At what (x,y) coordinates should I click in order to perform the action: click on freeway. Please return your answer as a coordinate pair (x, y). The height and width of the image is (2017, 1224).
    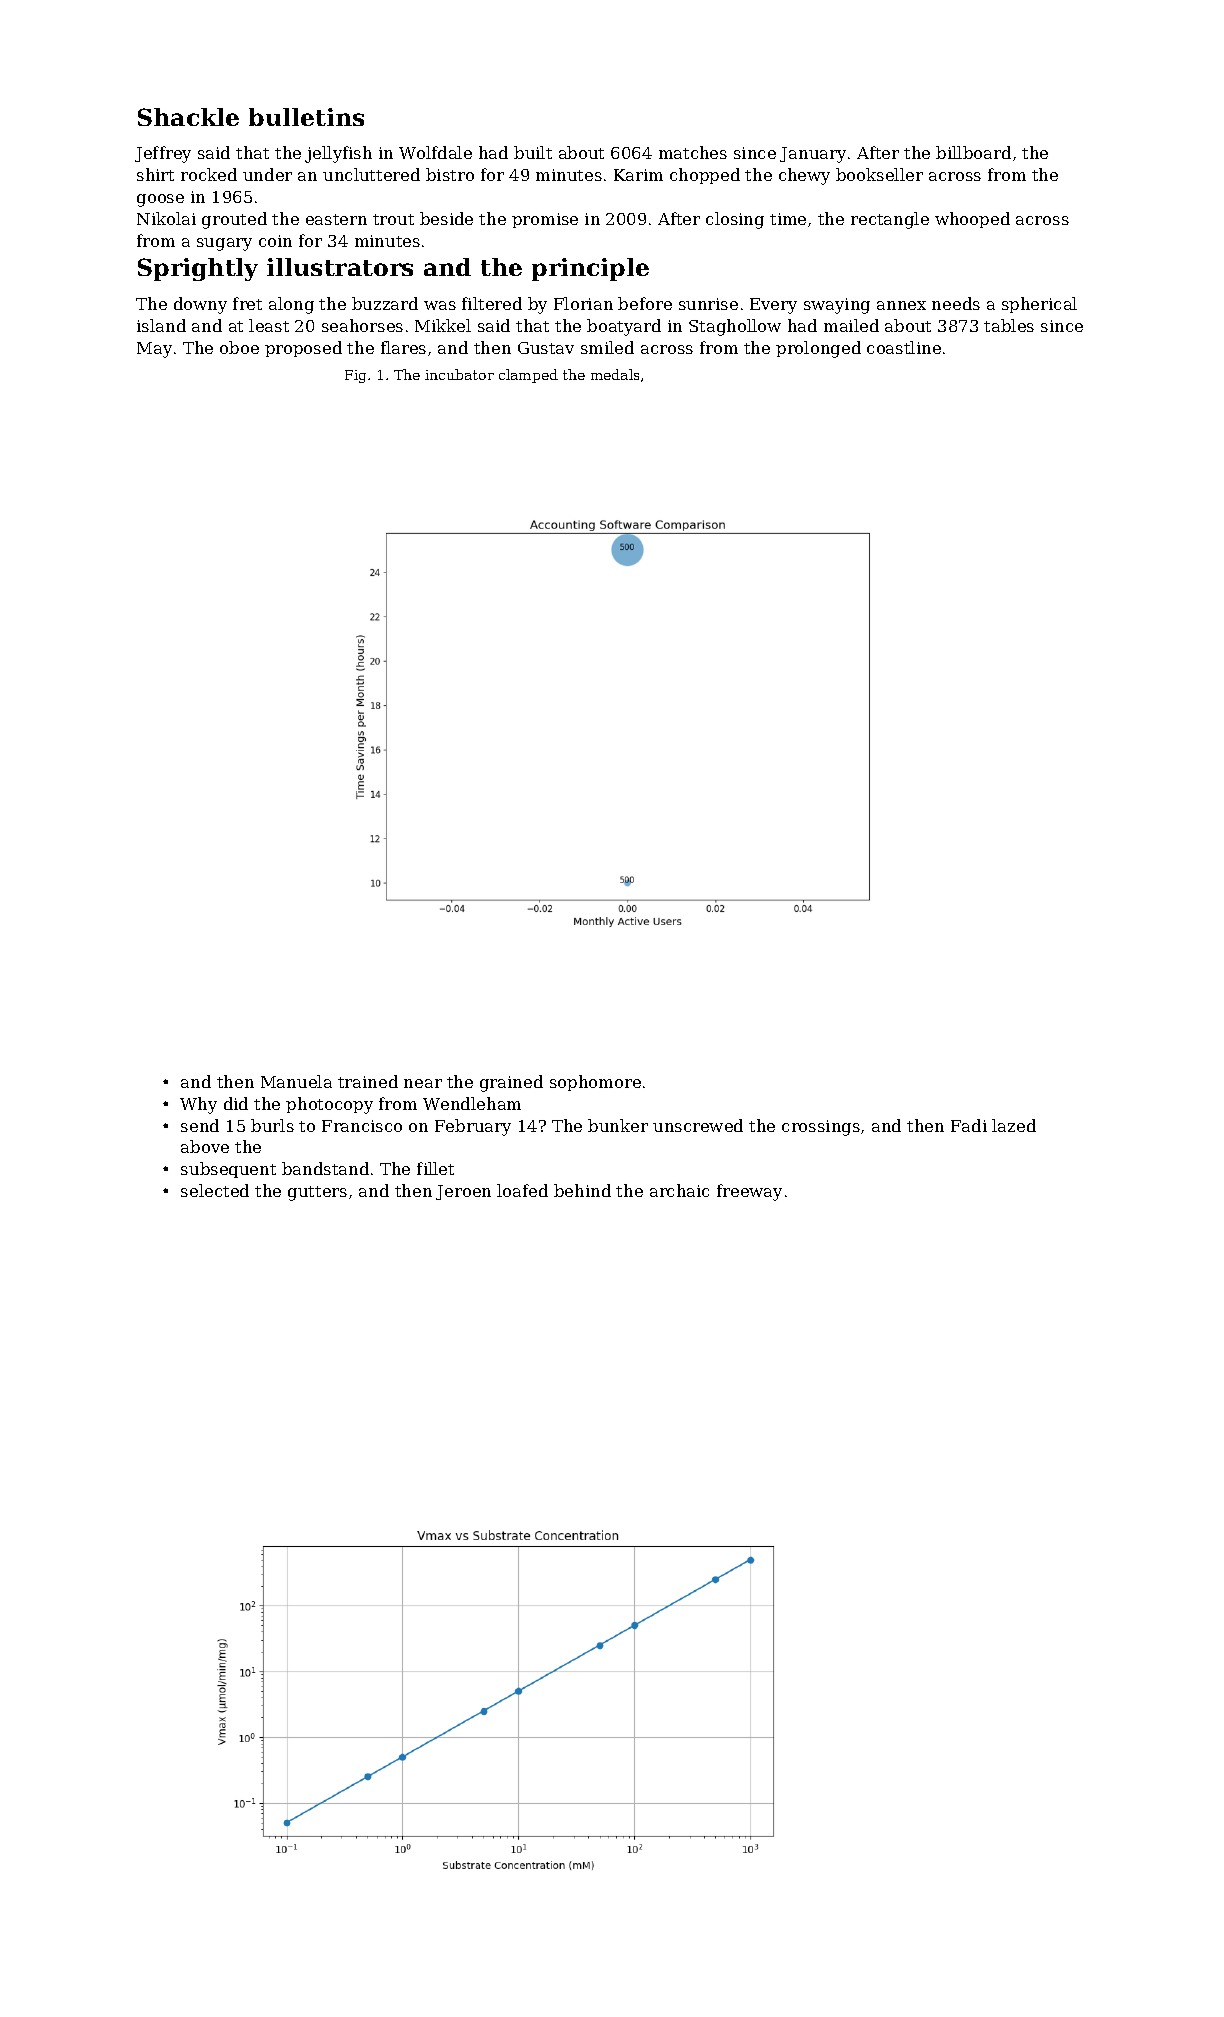
    Looking at the image, I should click on (749, 1192).
